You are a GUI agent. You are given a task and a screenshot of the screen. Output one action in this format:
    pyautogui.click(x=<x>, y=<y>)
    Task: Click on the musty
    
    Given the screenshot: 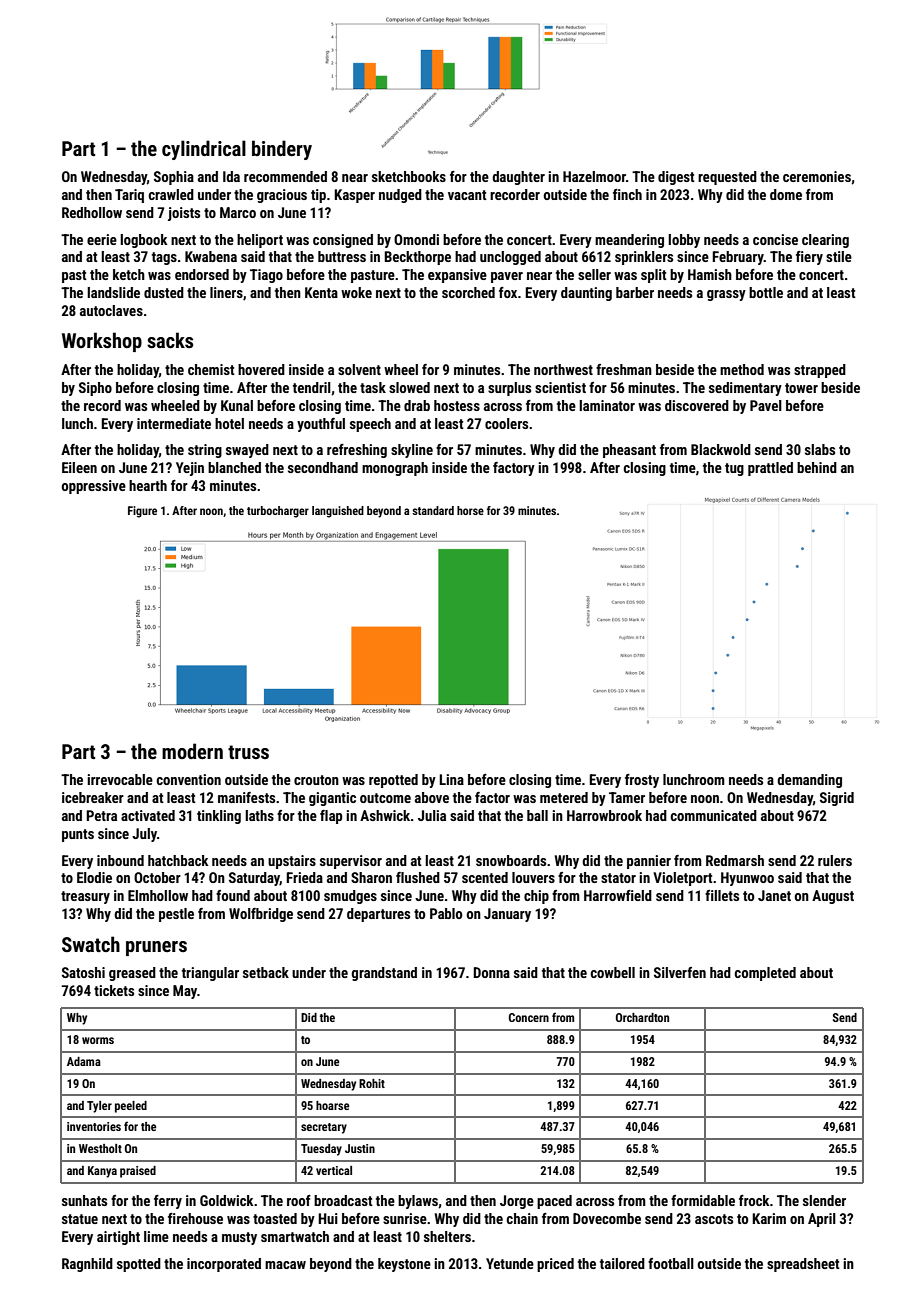 What is the action you would take?
    pyautogui.click(x=239, y=1238)
